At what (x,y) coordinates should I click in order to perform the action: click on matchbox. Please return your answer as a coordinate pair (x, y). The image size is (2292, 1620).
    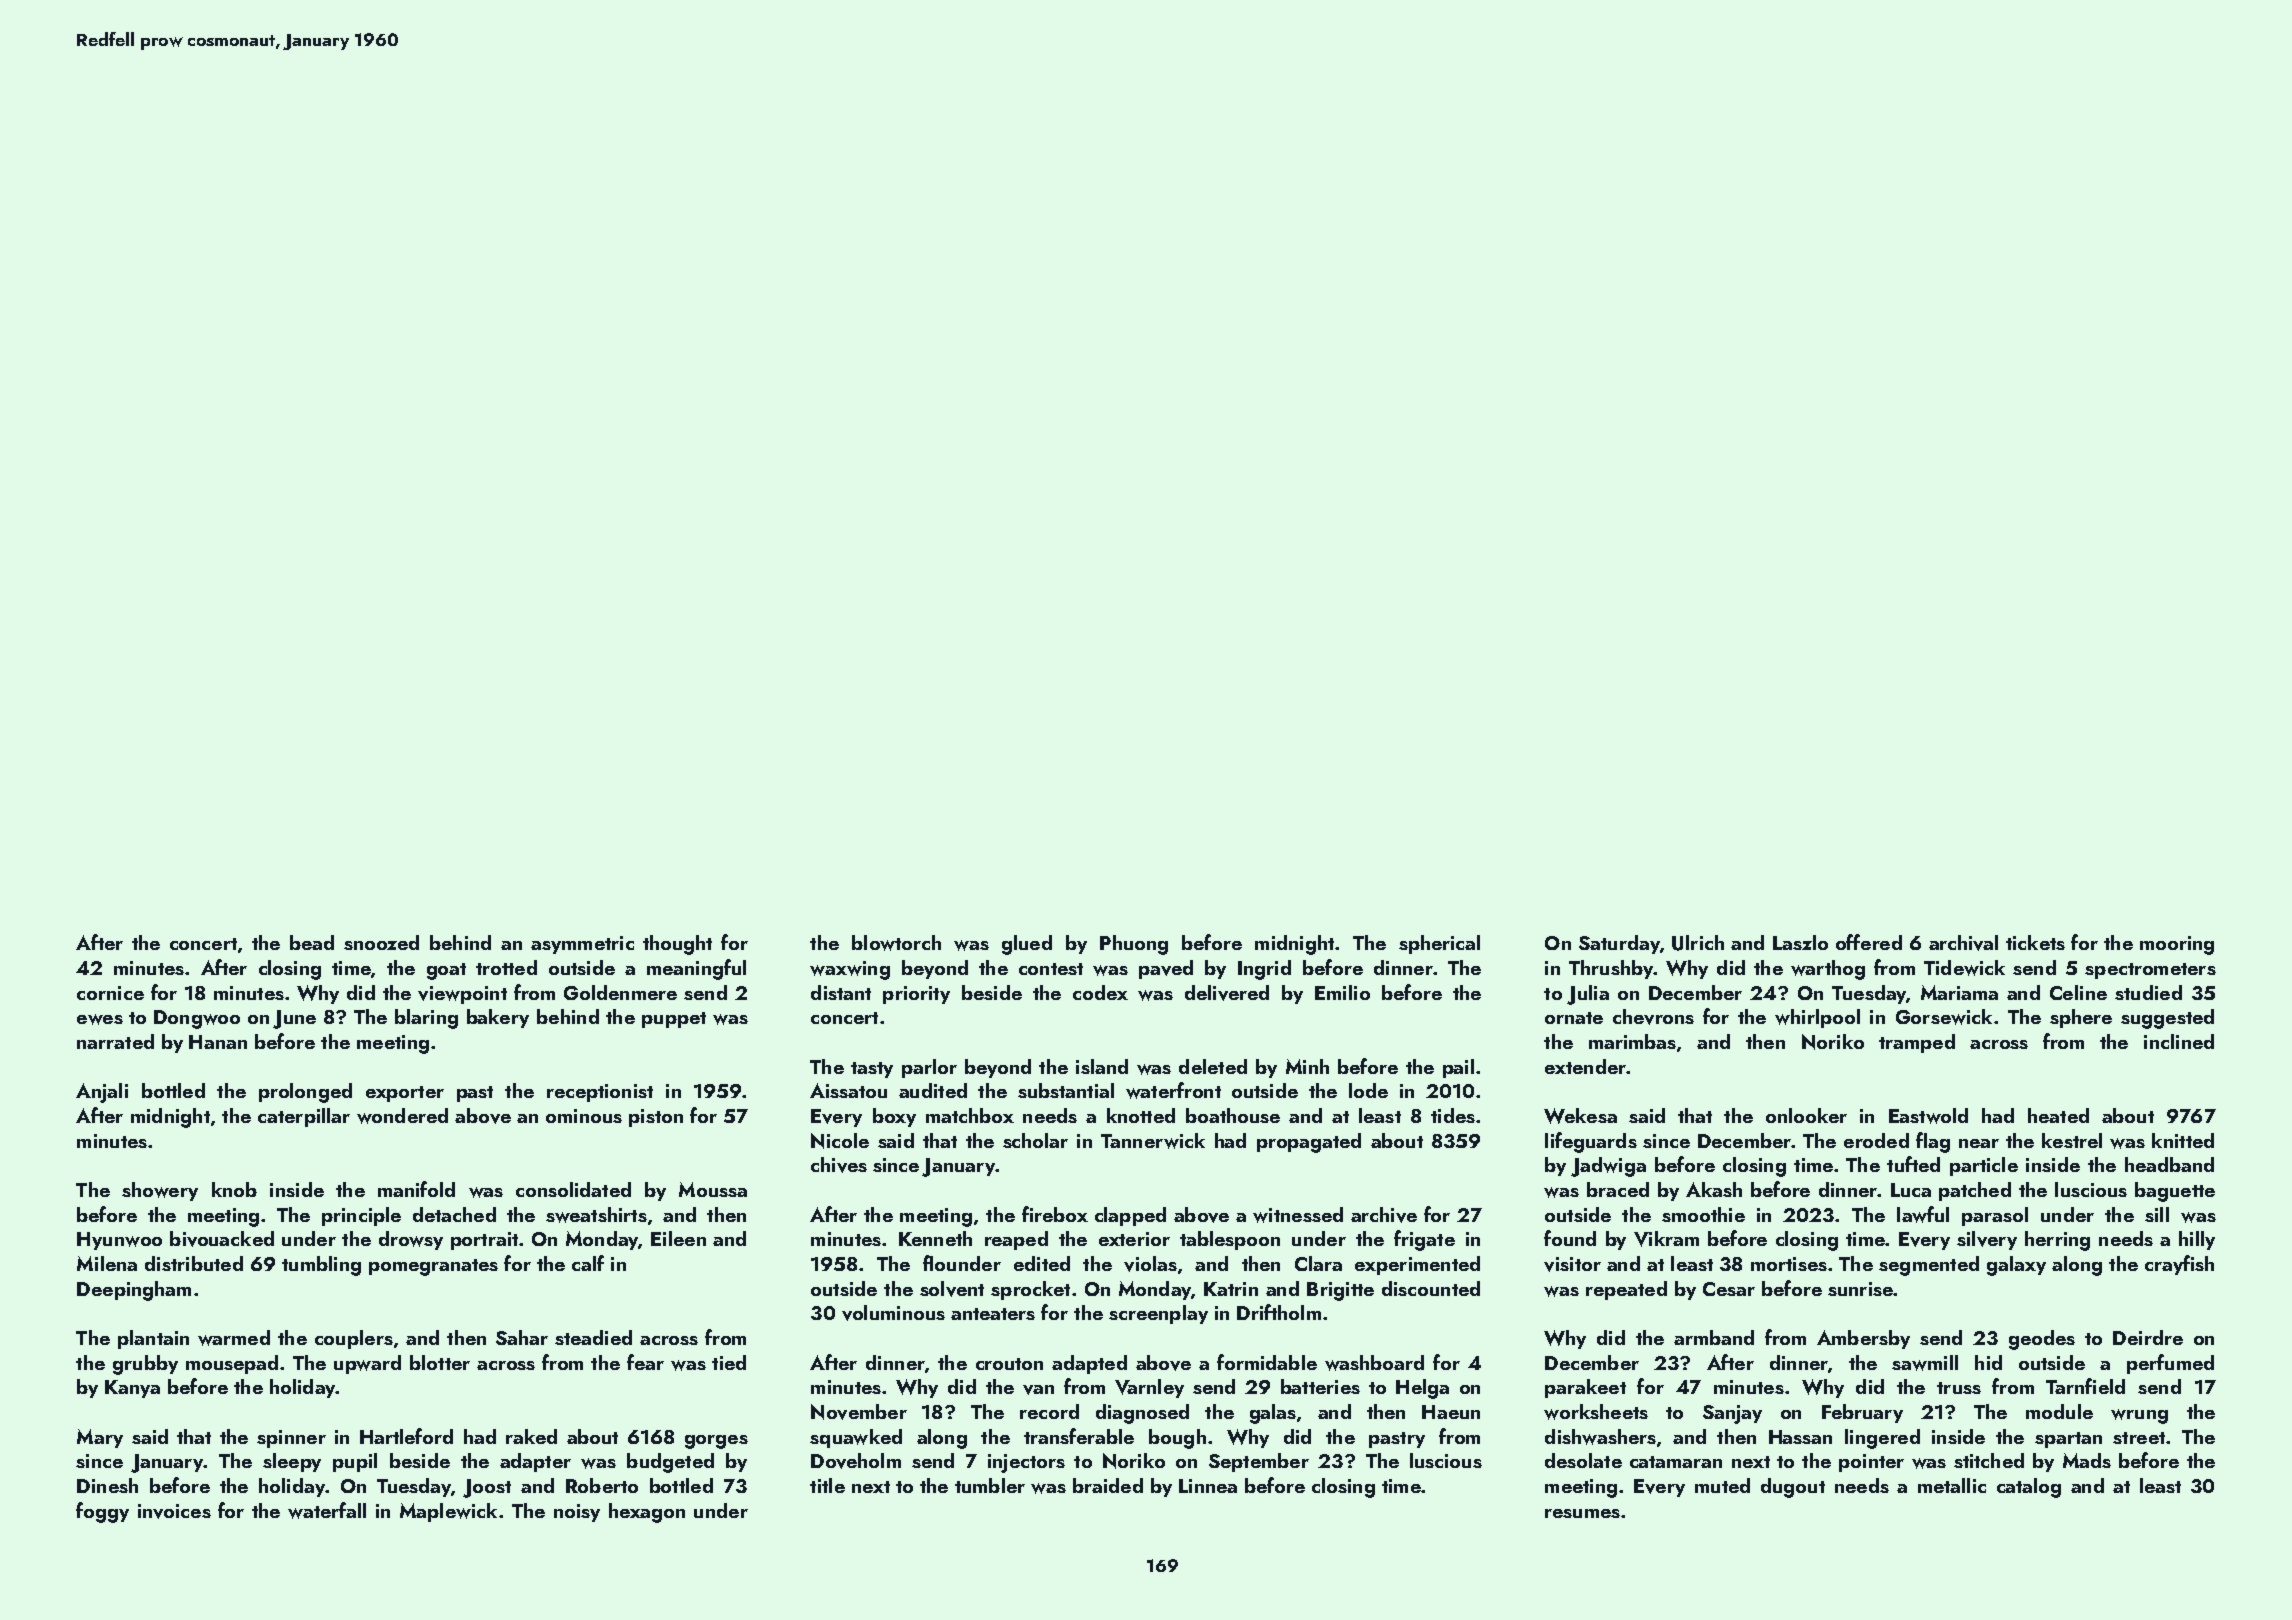
    Looking at the image, I should click on (970, 1115).
